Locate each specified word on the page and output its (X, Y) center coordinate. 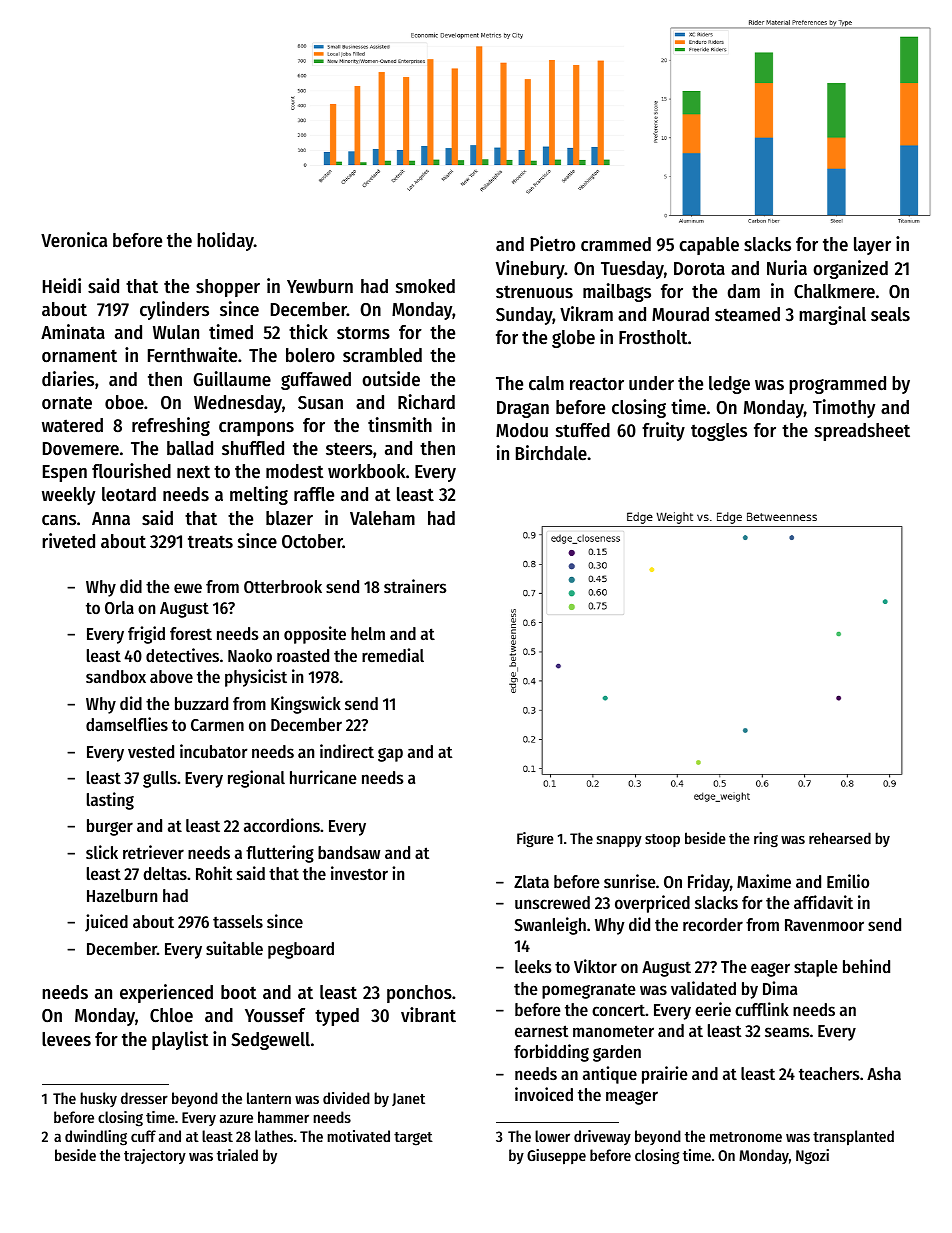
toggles (719, 432)
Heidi (62, 285)
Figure (535, 840)
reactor (597, 384)
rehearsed (840, 838)
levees (66, 1039)
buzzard (201, 703)
